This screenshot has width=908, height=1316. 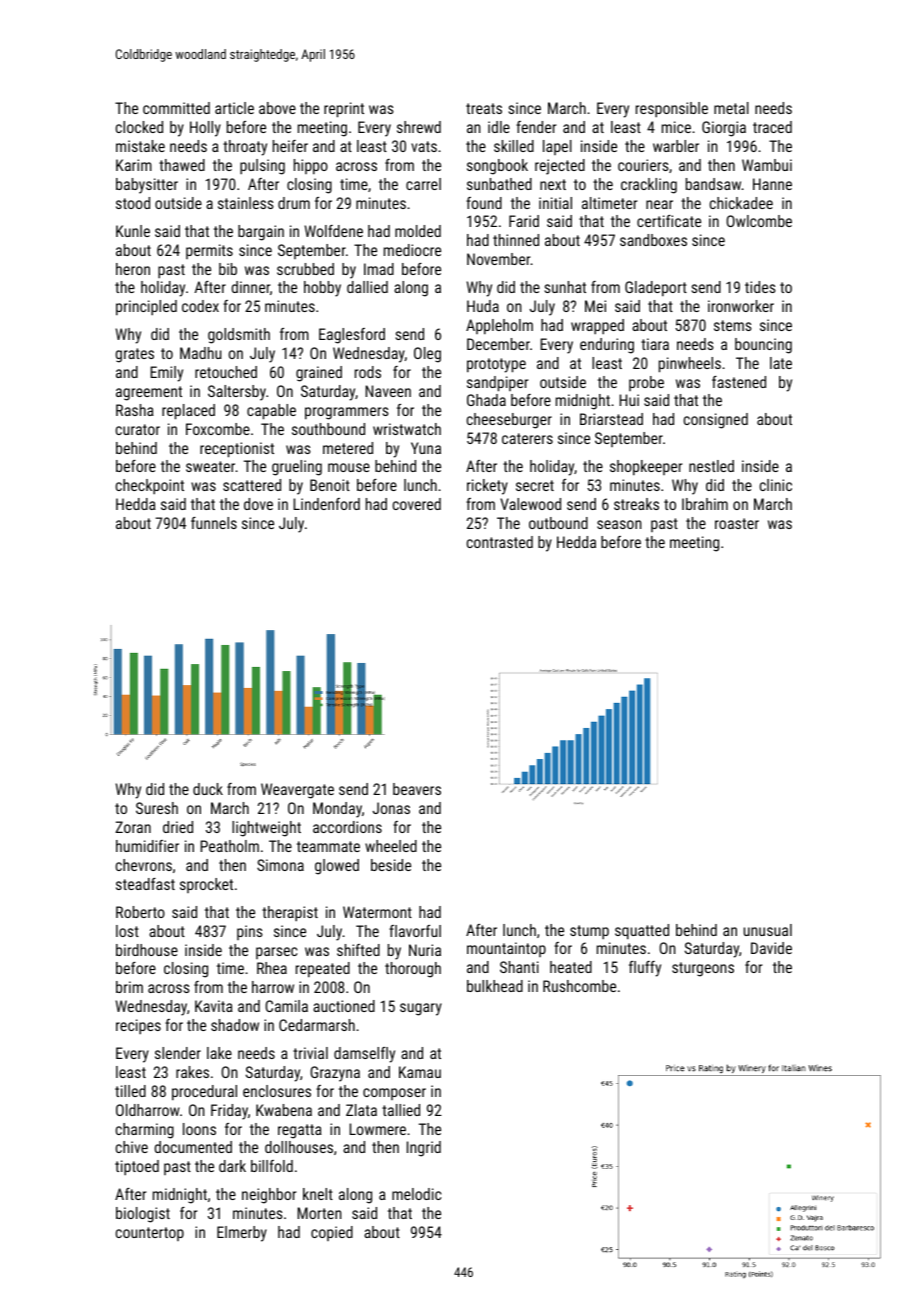 What do you see at coordinates (420, 1072) in the screenshot?
I see `Kamau` at bounding box center [420, 1072].
